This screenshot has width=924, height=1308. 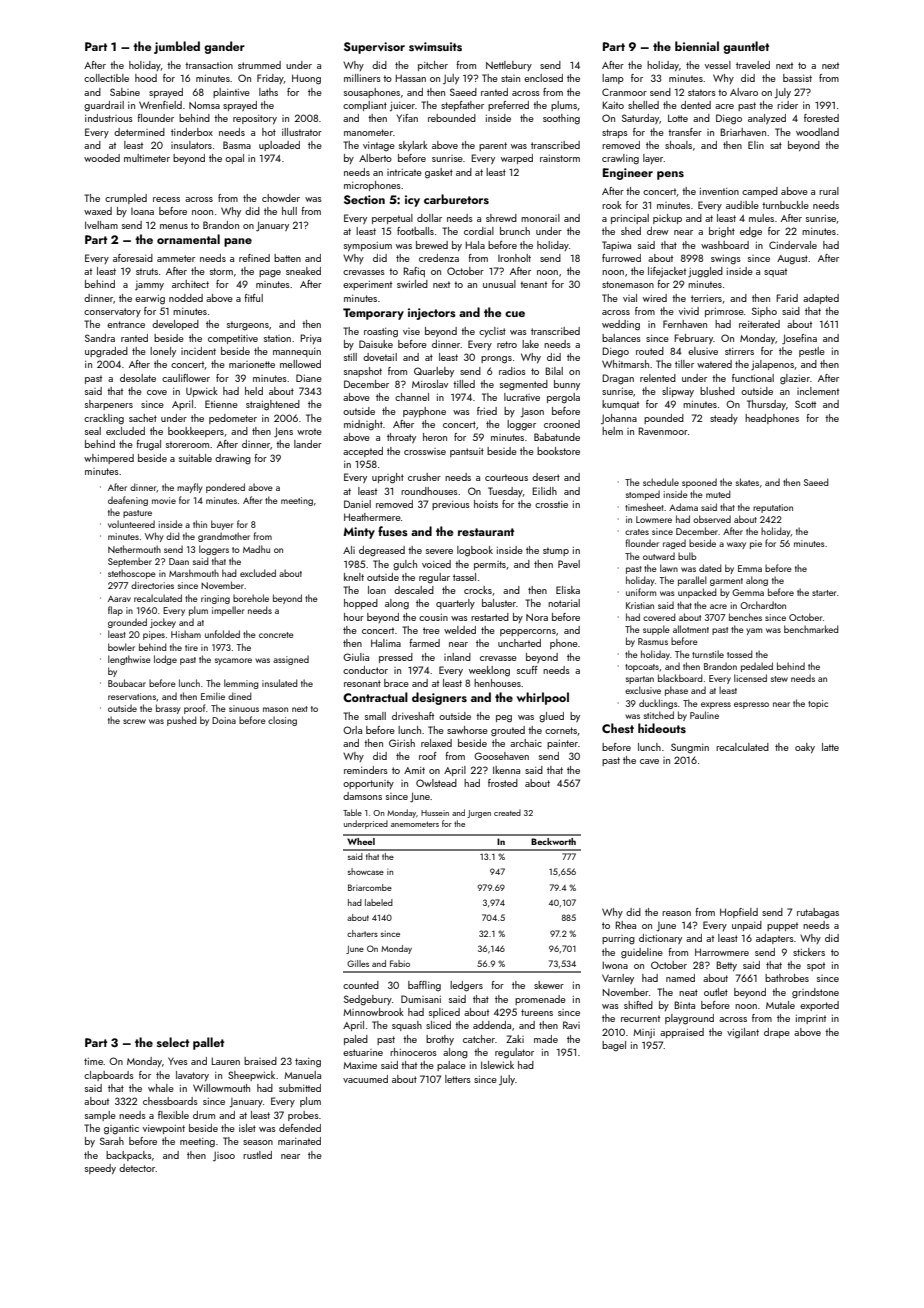 What do you see at coordinates (224, 1156) in the screenshot?
I see `Jisoo` at bounding box center [224, 1156].
